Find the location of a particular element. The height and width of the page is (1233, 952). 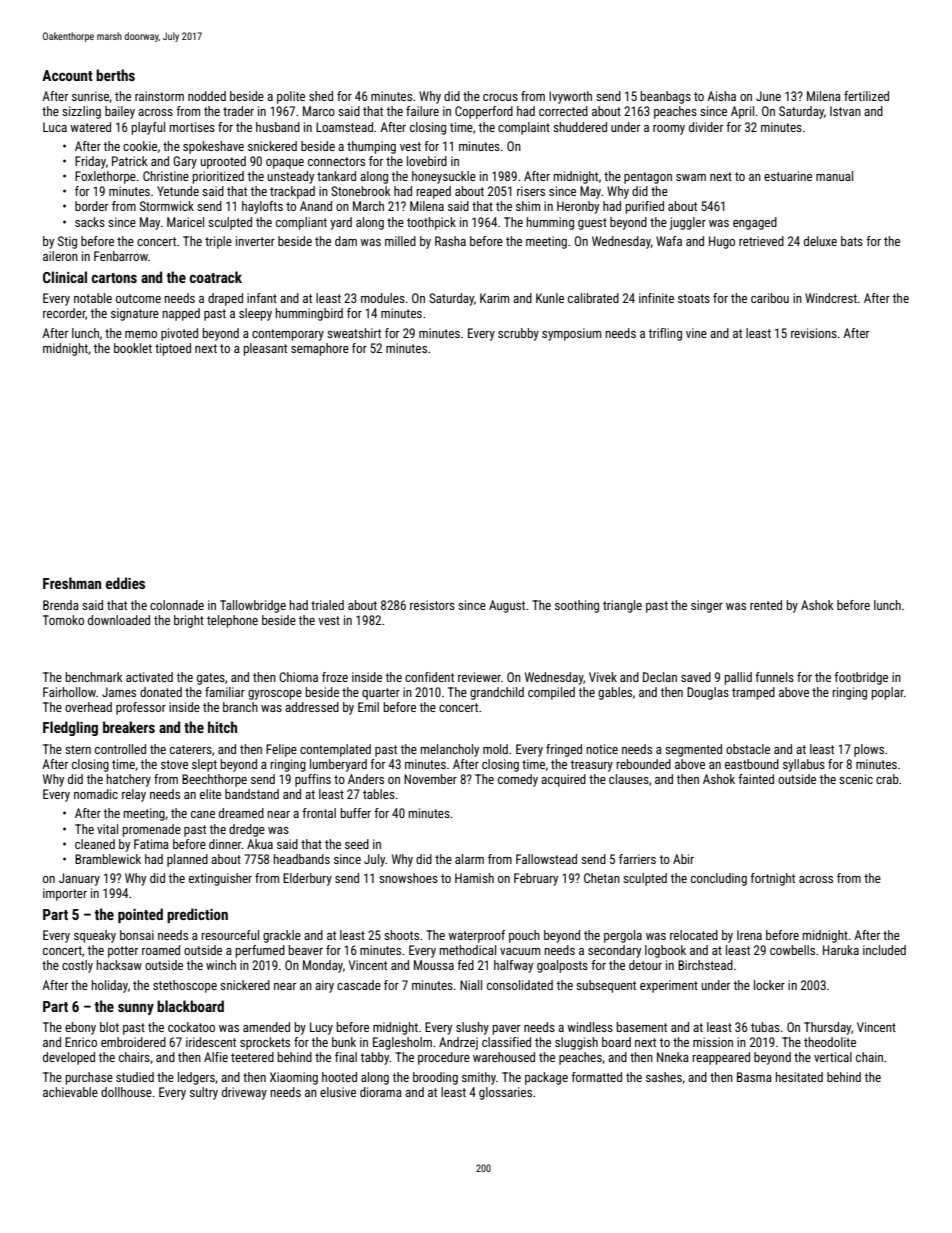

footbridge is located at coordinates (861, 678).
